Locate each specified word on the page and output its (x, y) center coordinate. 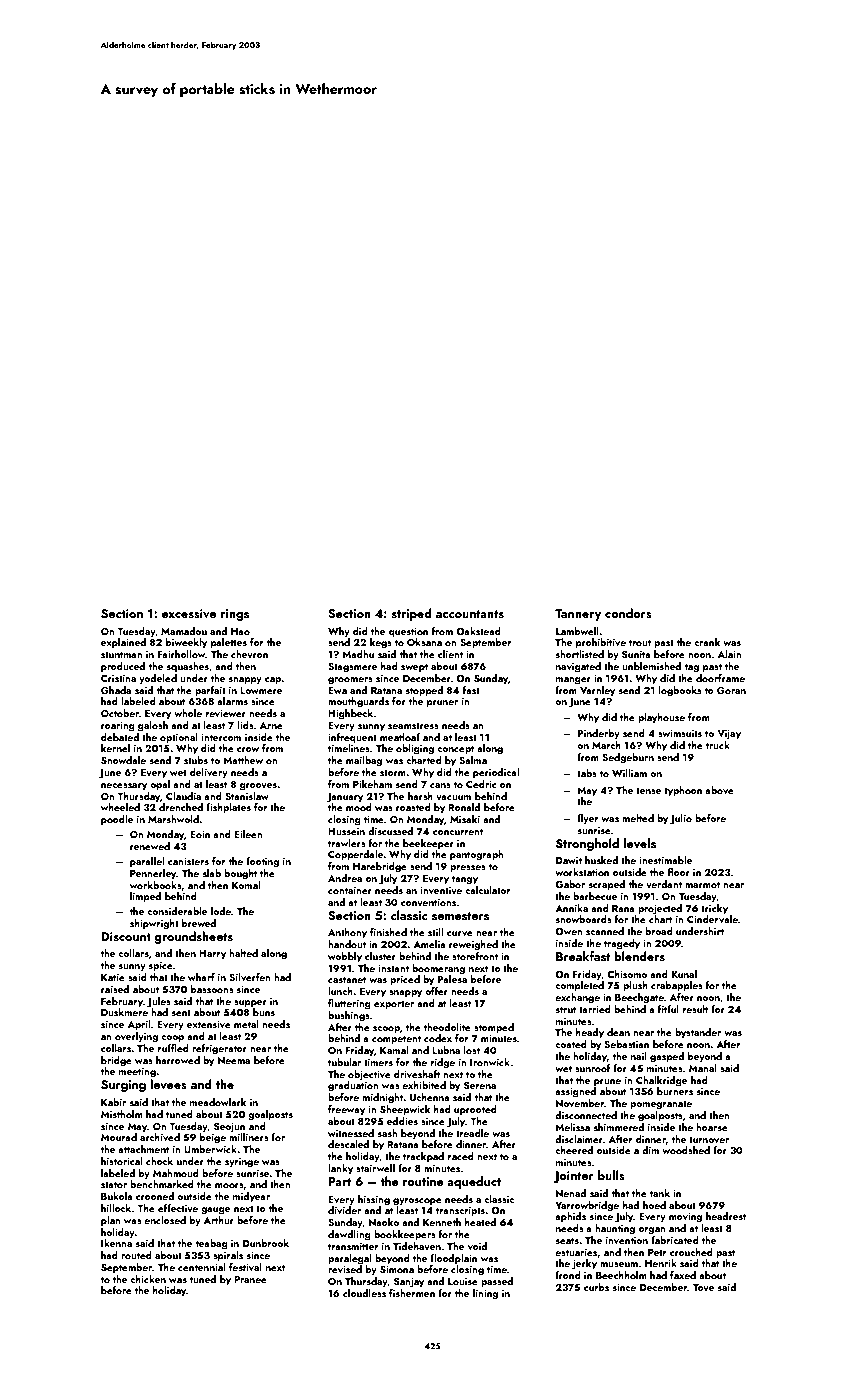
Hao (240, 631)
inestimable (665, 860)
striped (412, 614)
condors (628, 613)
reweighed (473, 945)
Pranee (250, 1279)
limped (145, 897)
